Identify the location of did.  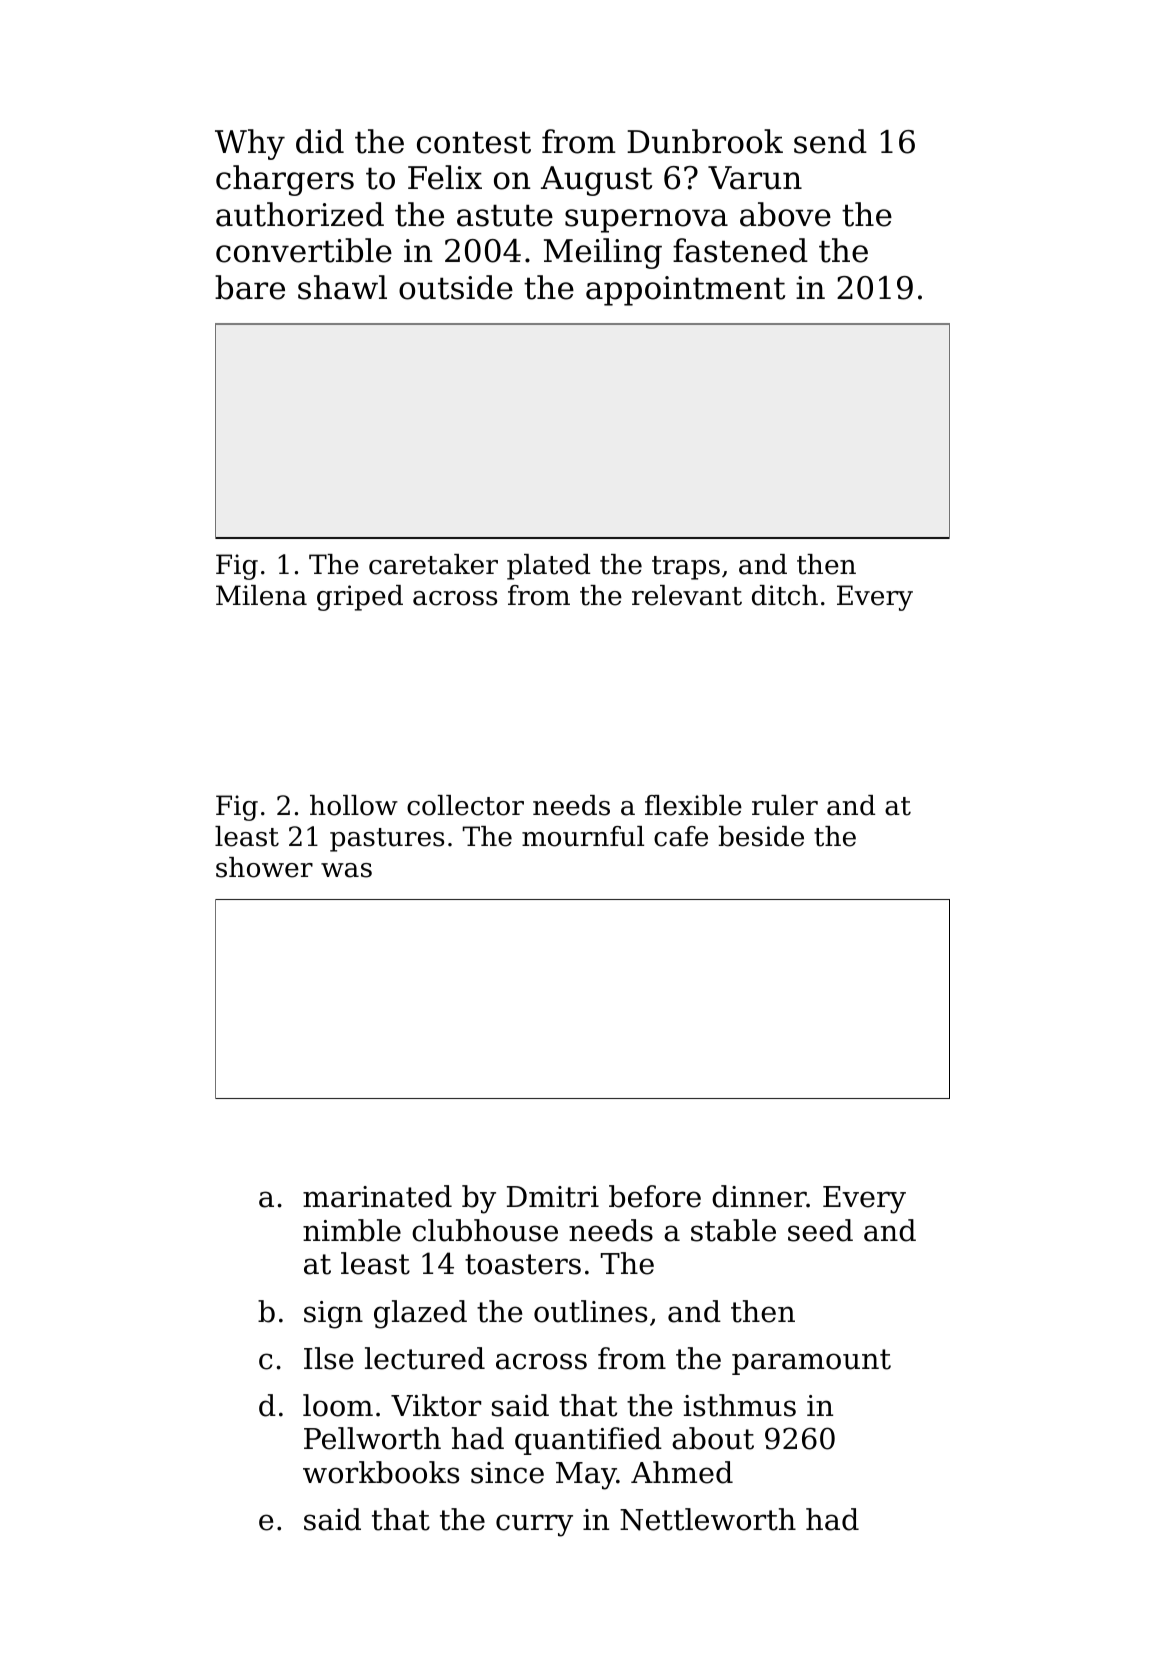
(320, 141).
